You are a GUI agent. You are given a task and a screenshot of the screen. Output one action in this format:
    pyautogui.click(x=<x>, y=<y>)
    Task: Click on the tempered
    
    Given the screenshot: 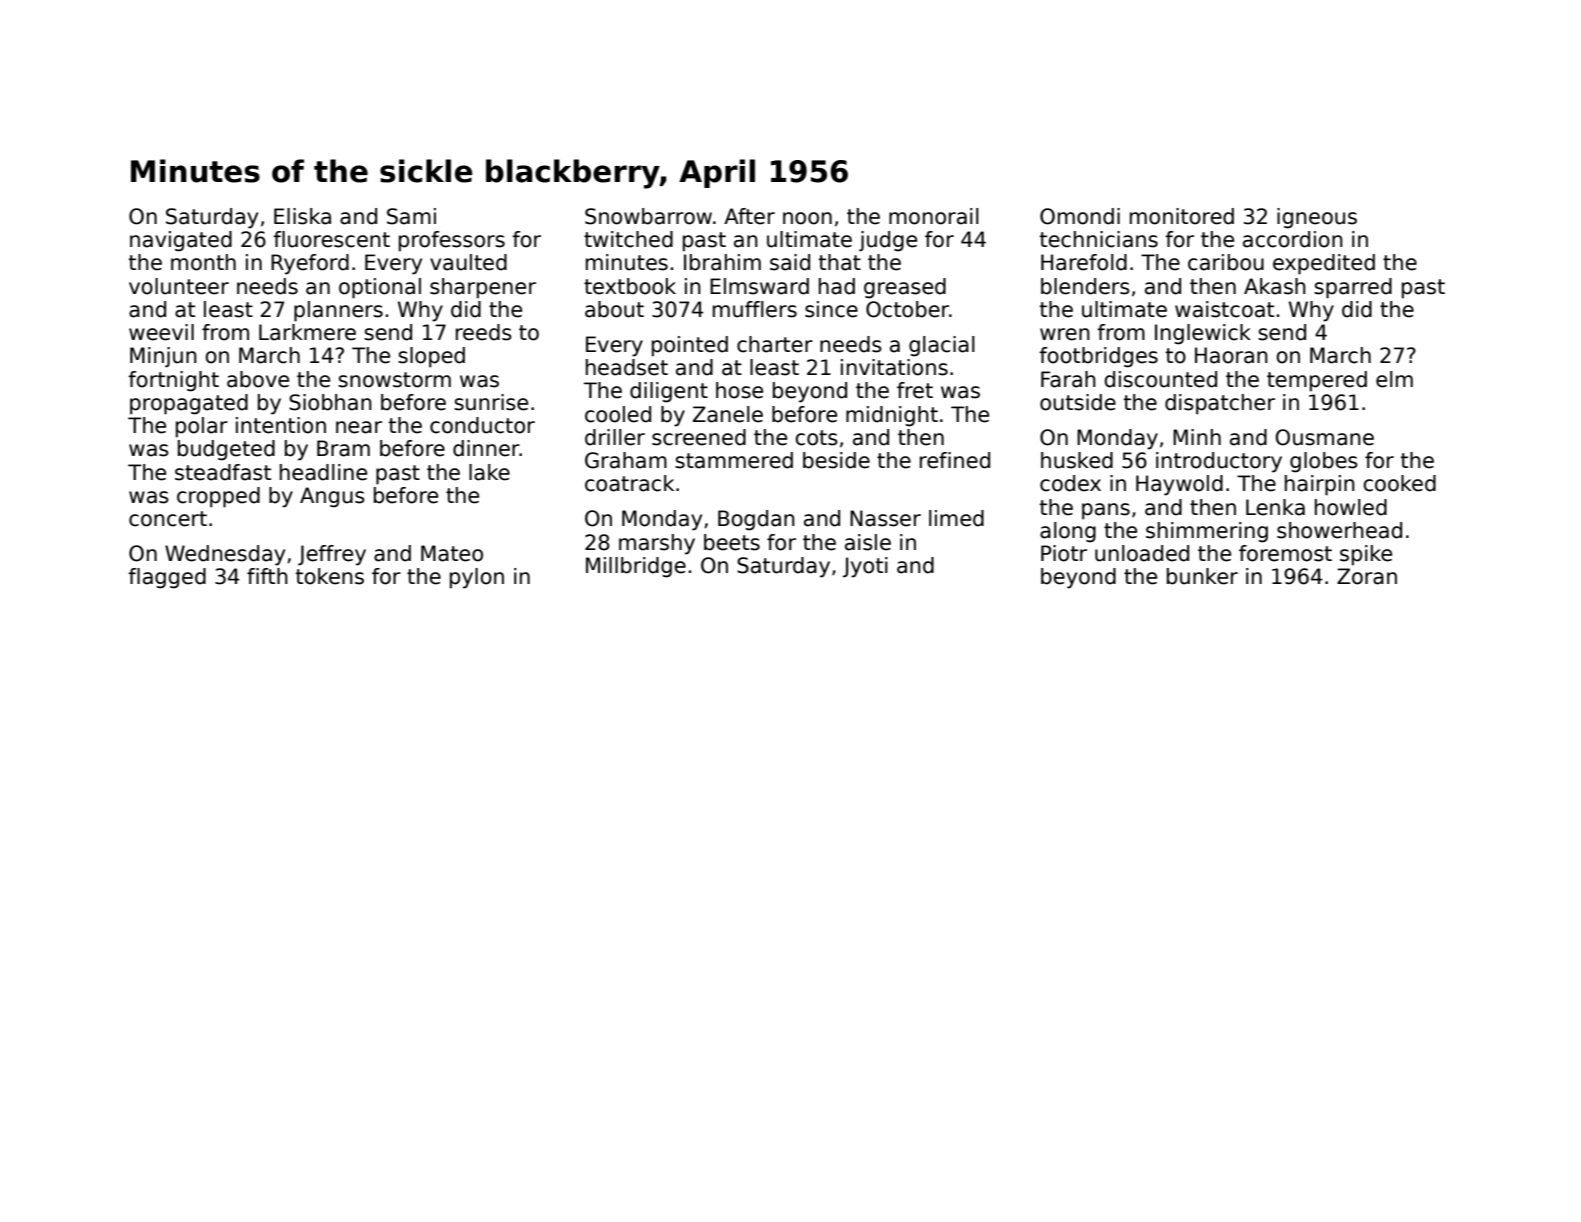 What is the action you would take?
    pyautogui.click(x=1317, y=381)
